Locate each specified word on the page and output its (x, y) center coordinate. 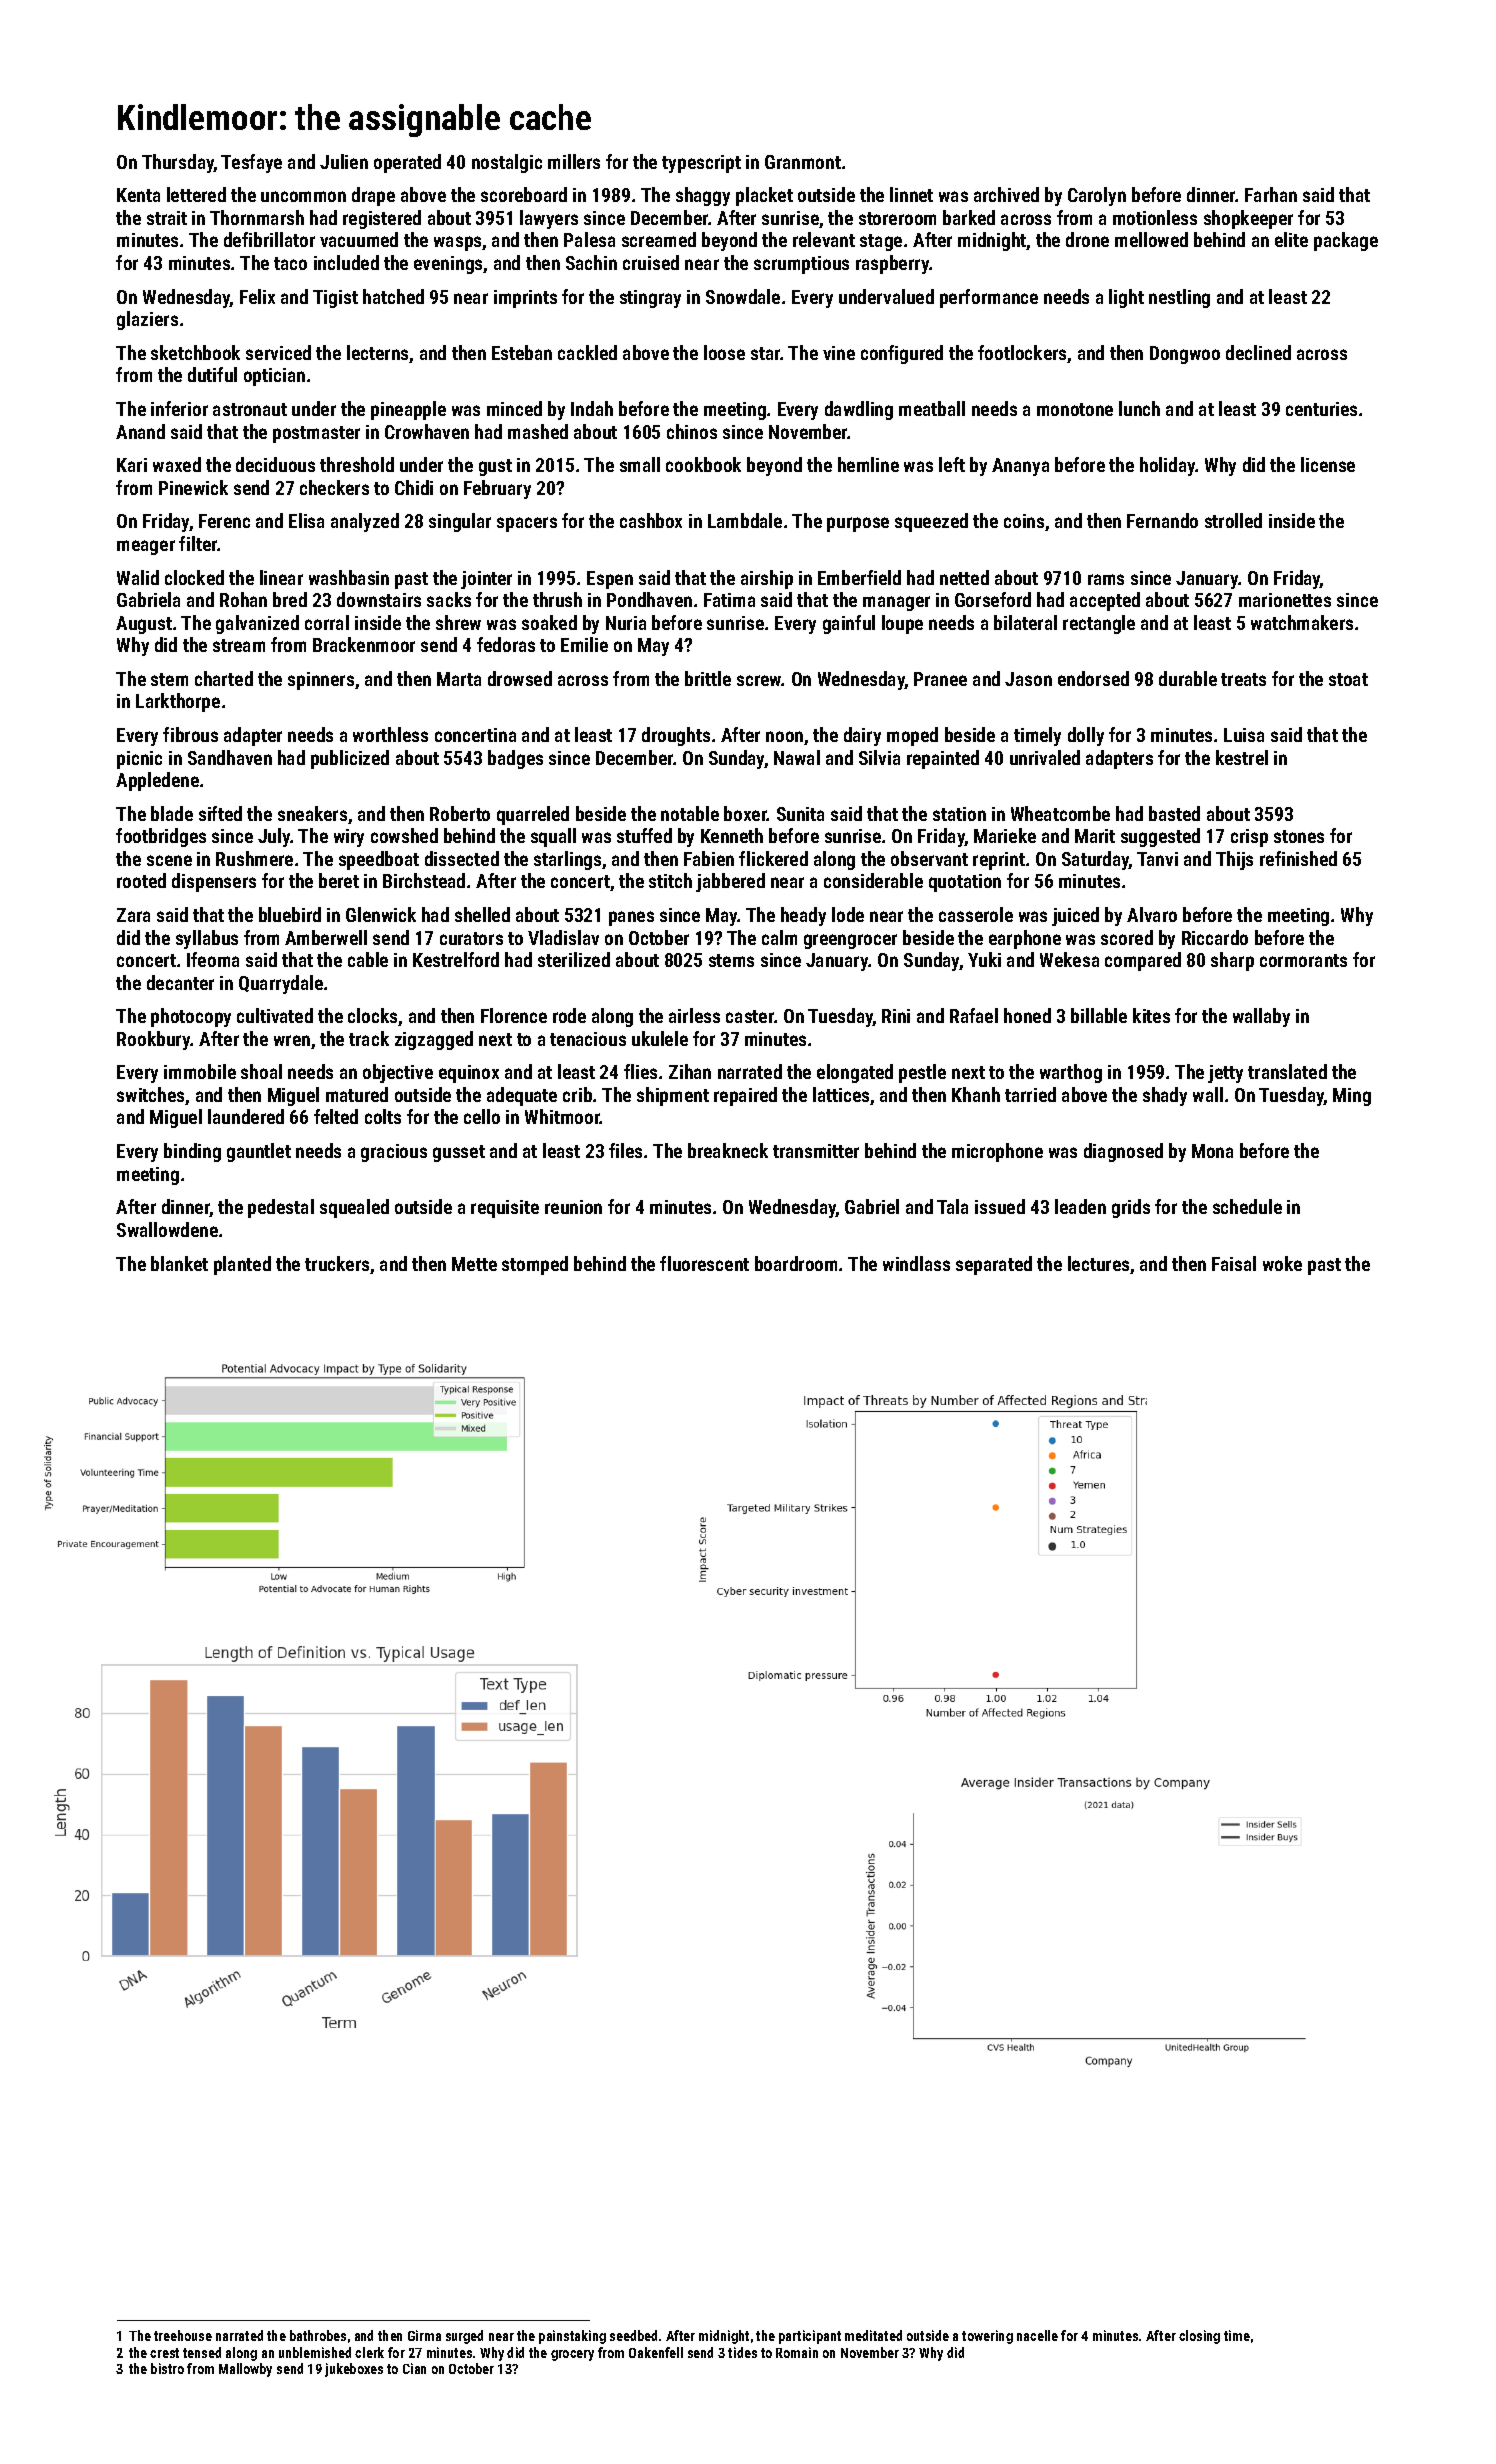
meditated (873, 2335)
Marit (1095, 836)
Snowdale (743, 296)
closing (1199, 2337)
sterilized (574, 959)
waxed (177, 464)
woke (1282, 1263)
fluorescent (704, 1263)
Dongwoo (1185, 355)
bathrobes (318, 2335)
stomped (535, 1265)
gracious (394, 1153)
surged (464, 2337)
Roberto (460, 813)
